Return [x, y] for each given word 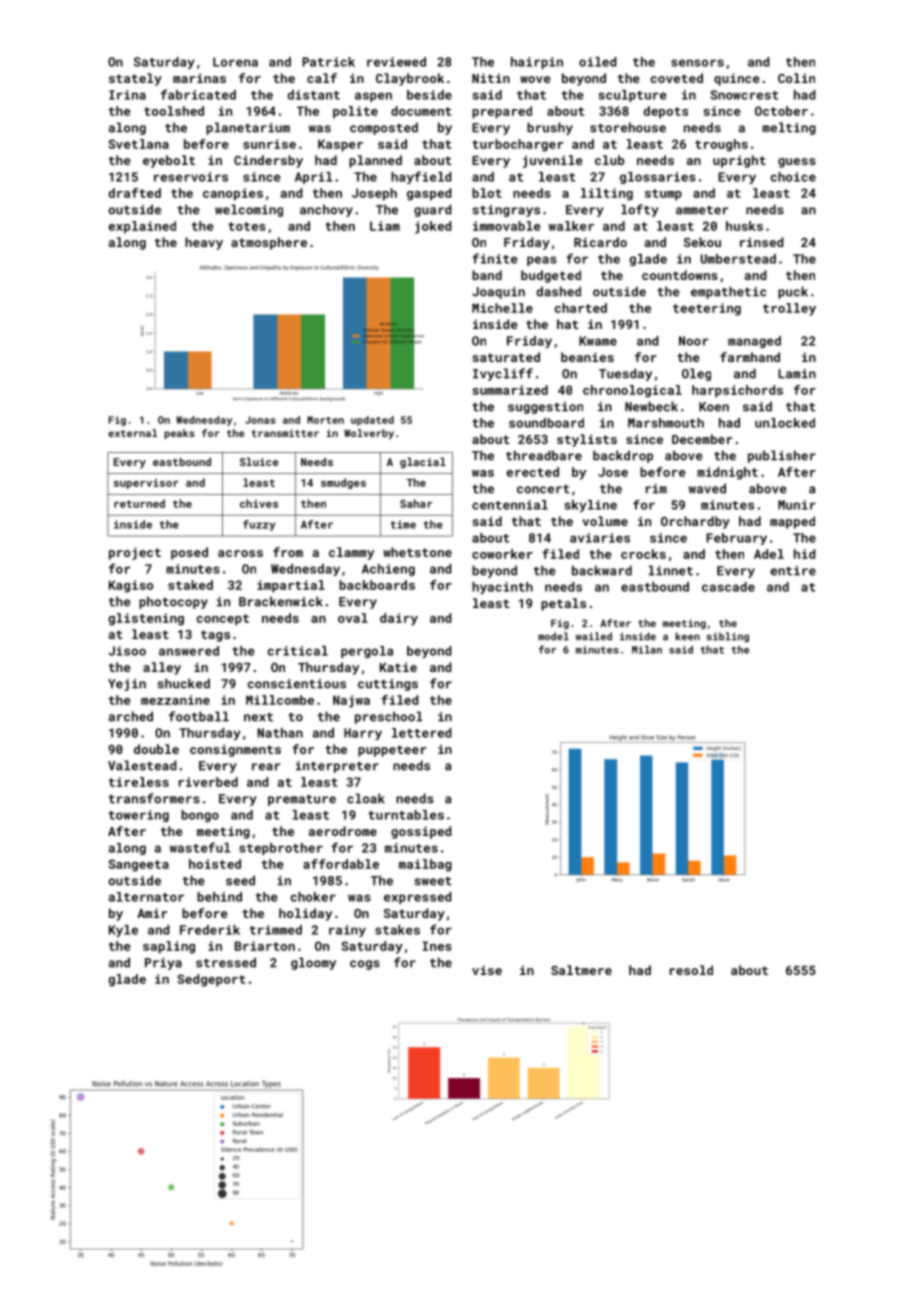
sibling [728, 637]
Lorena [235, 62]
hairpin [537, 63]
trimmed [276, 930]
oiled [597, 62]
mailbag [425, 865]
